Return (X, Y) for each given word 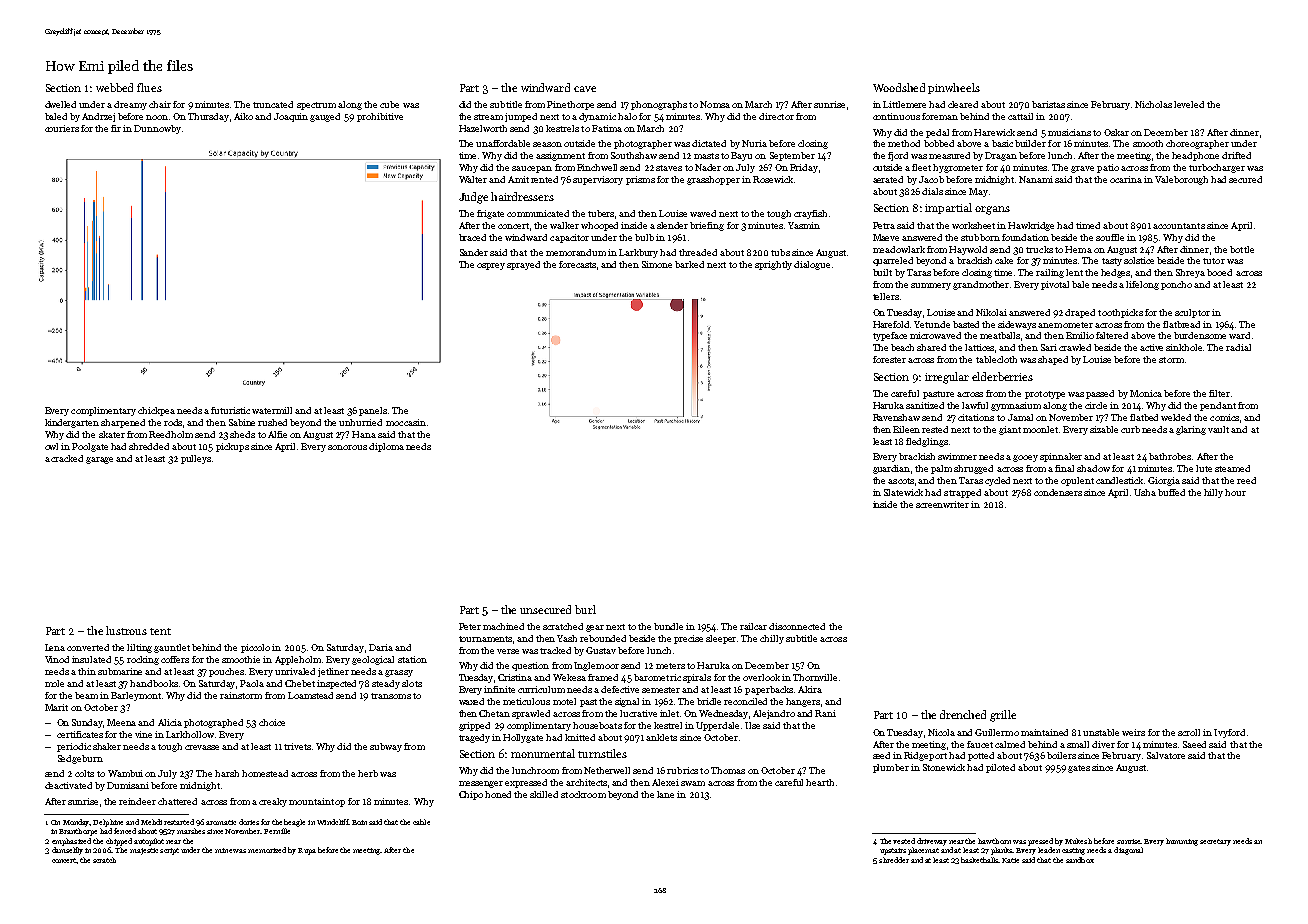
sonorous (347, 447)
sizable (1104, 429)
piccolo (255, 648)
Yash (567, 638)
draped (1080, 313)
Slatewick (903, 492)
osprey (491, 266)
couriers (62, 128)
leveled (1189, 104)
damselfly (67, 851)
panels (373, 411)
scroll (1189, 732)
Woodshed (899, 87)
